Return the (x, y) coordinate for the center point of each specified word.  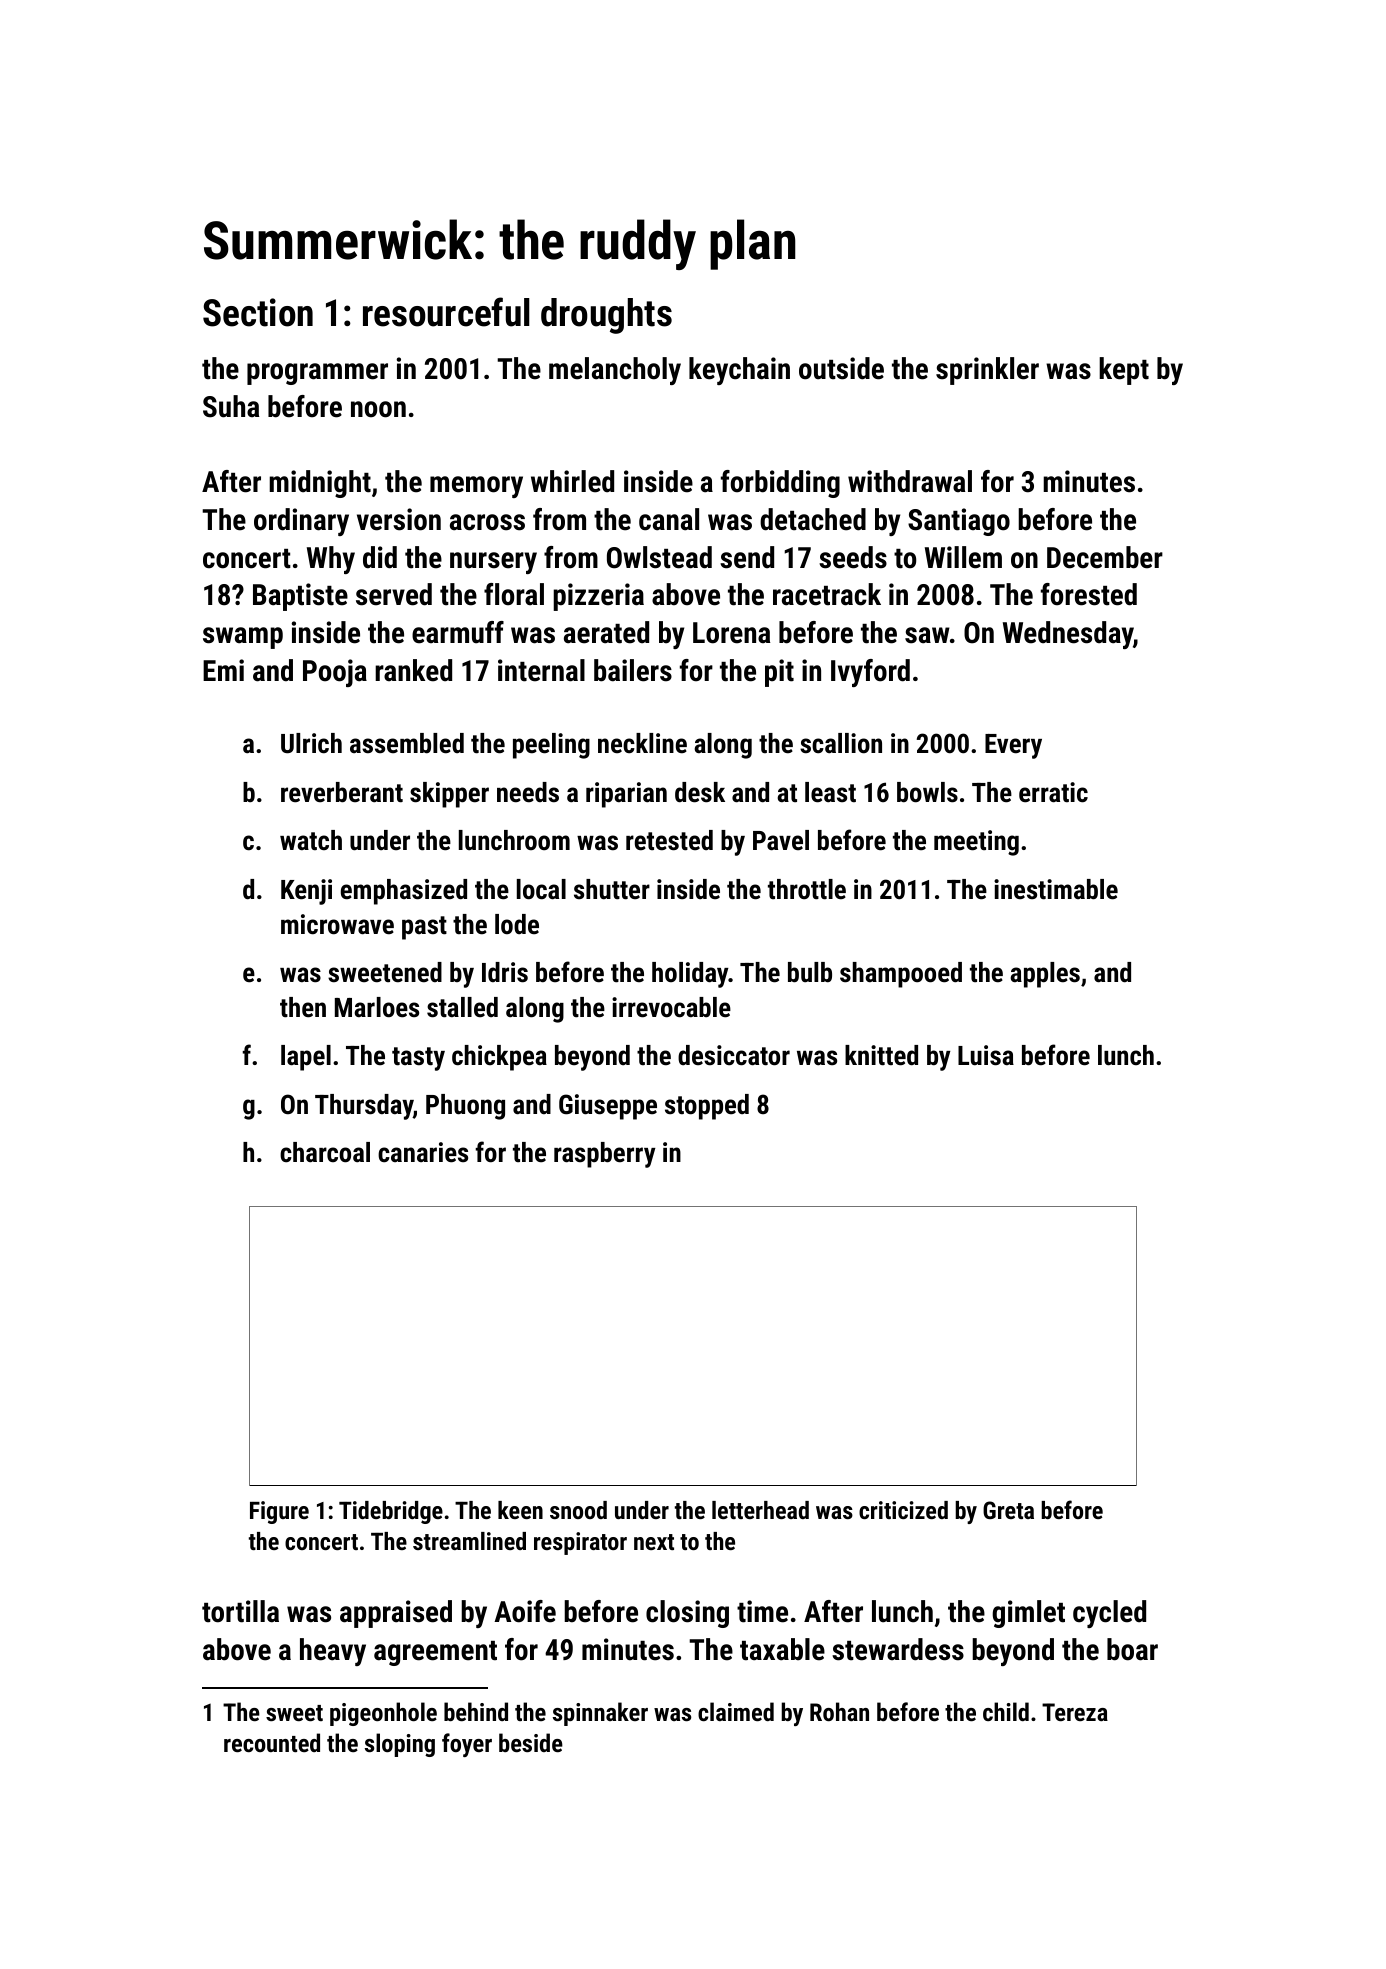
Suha (231, 406)
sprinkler (987, 371)
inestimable (1056, 889)
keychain (739, 371)
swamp (243, 638)
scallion (841, 743)
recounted (272, 1742)
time (762, 1611)
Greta (1008, 1510)
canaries (423, 1152)
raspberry (605, 1155)
